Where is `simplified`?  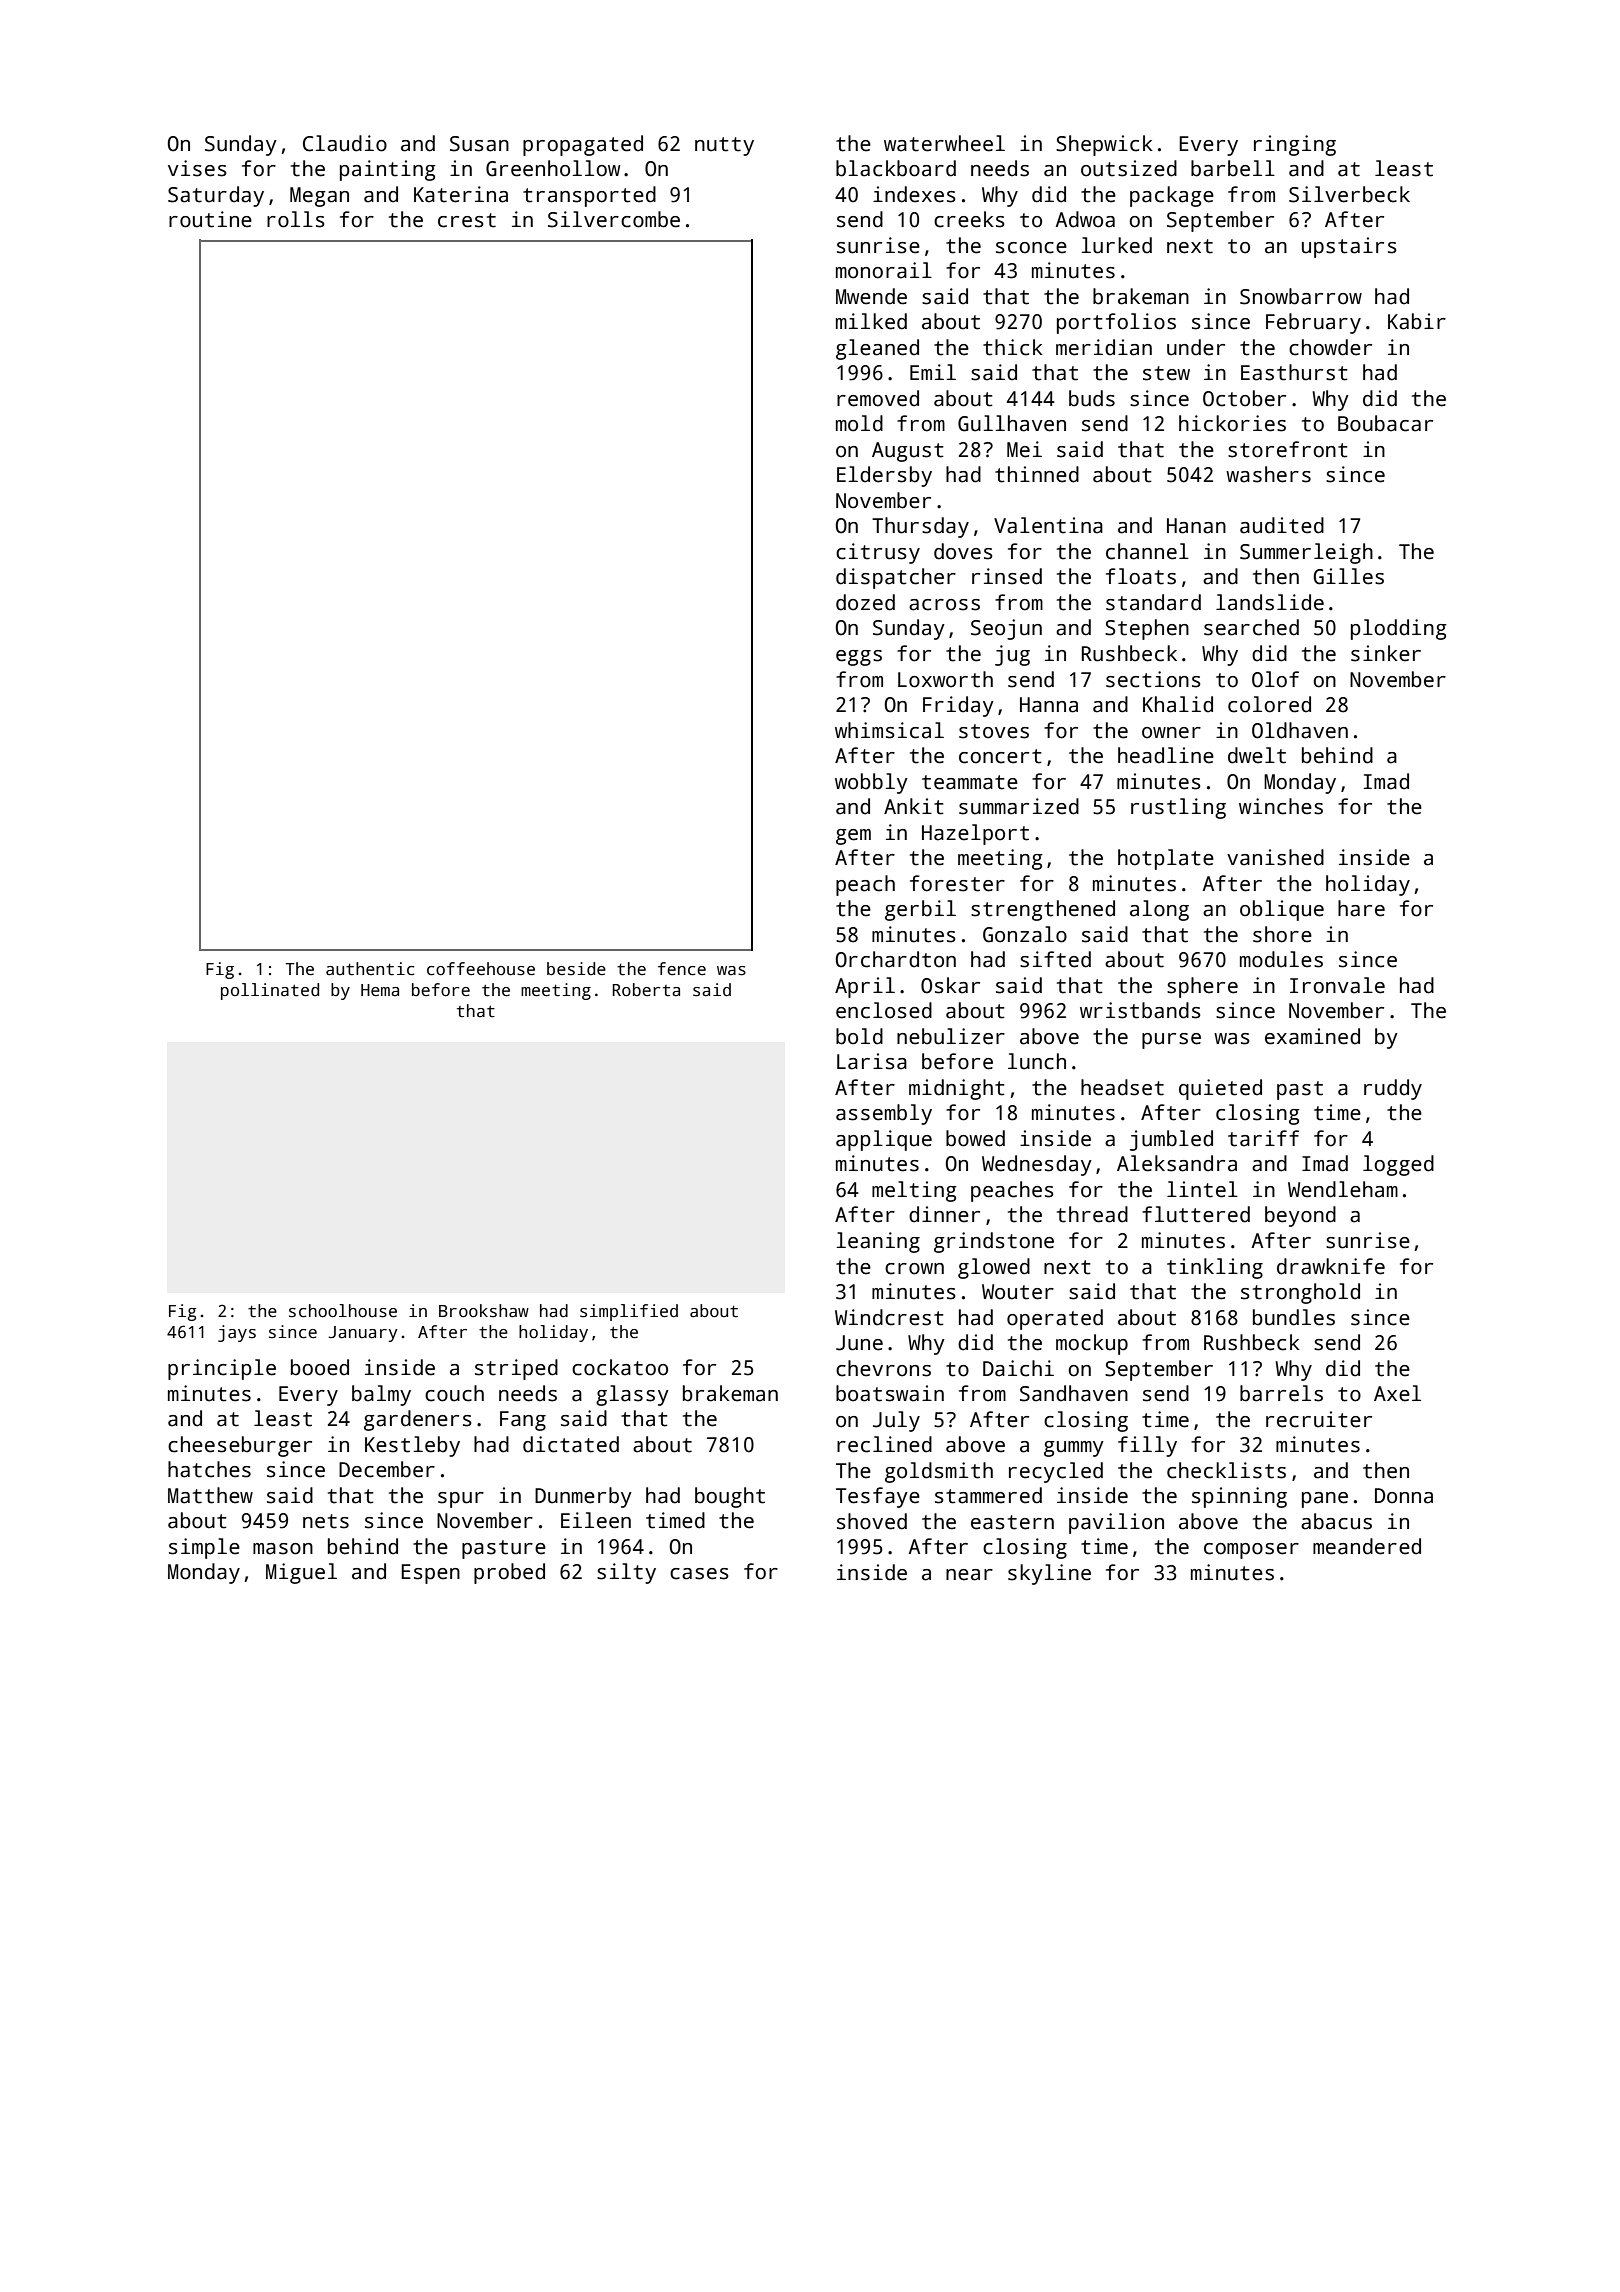
simplified is located at coordinates (629, 1312).
